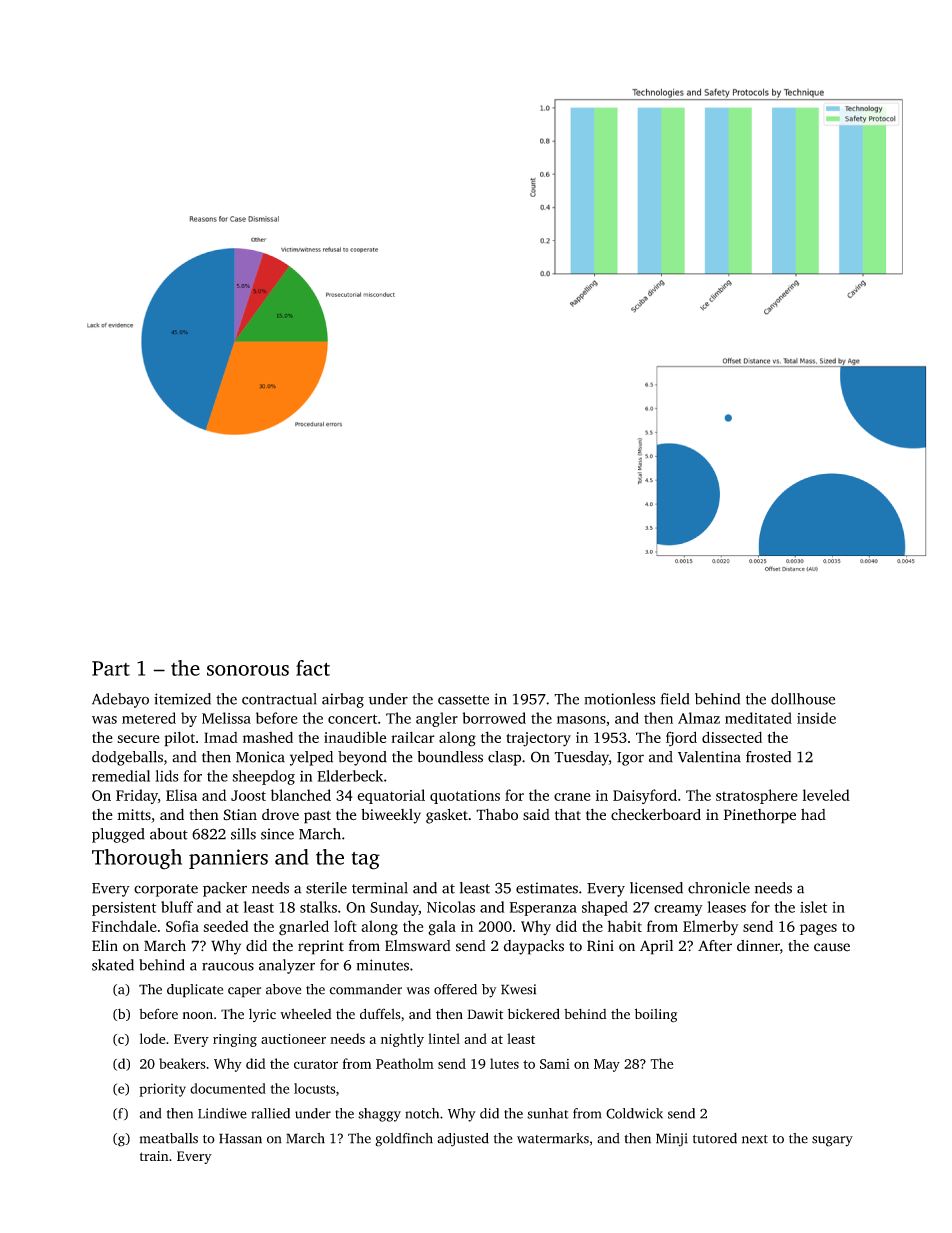  What do you see at coordinates (228, 859) in the page?
I see `panniers` at bounding box center [228, 859].
